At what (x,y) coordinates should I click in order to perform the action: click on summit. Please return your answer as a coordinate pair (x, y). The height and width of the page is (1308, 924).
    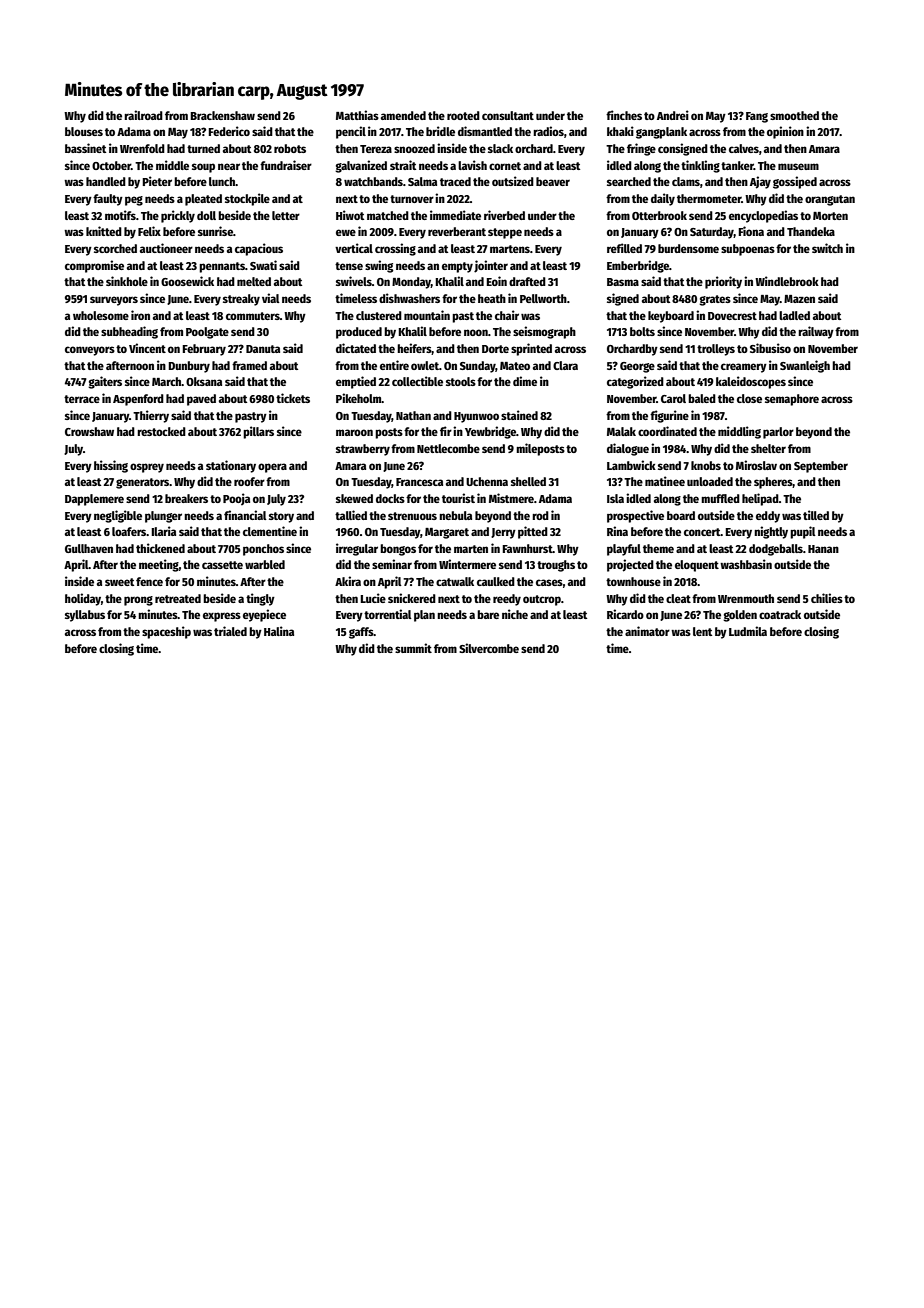
    Looking at the image, I should click on (413, 648).
